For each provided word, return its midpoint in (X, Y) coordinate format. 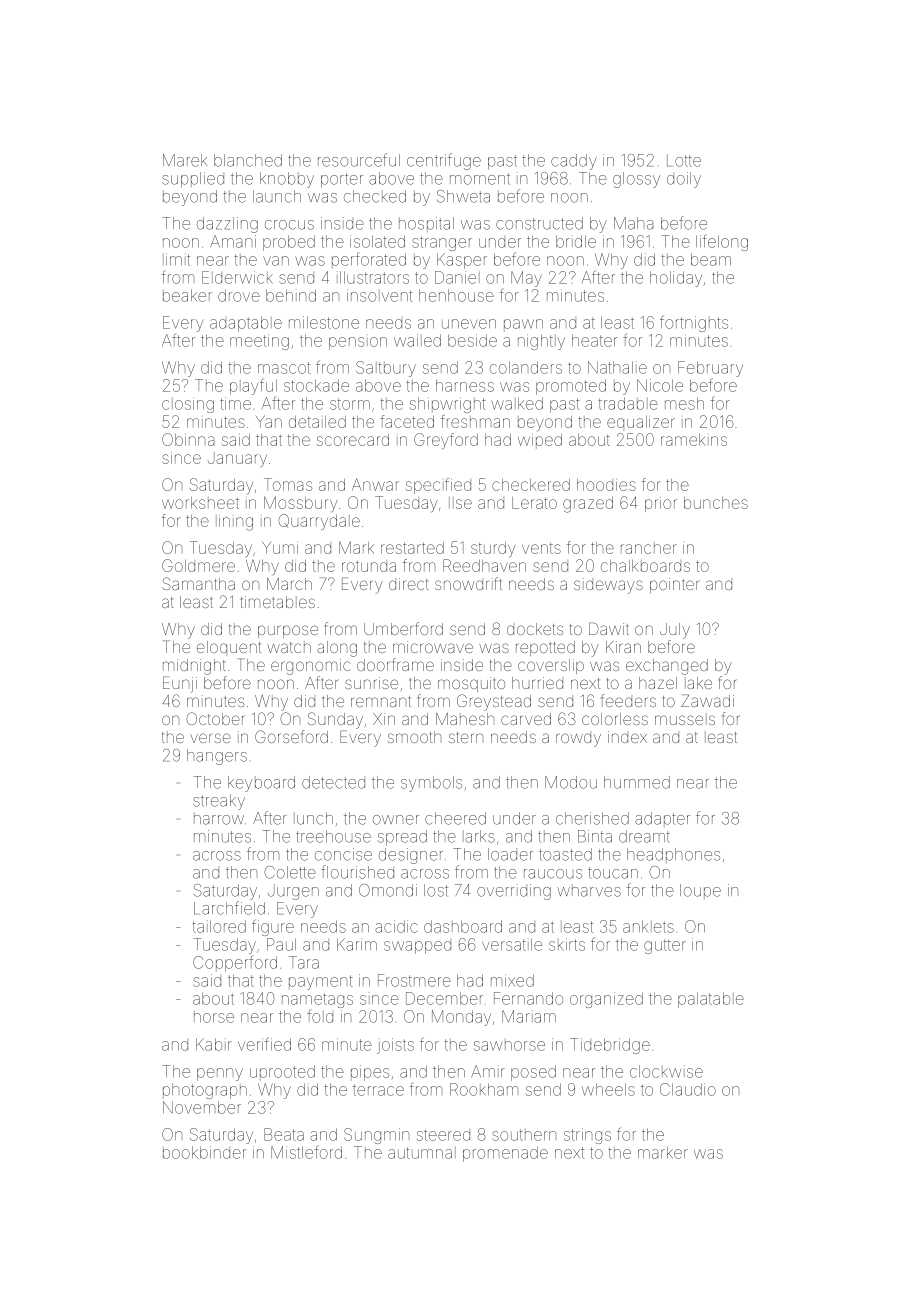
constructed (539, 223)
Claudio (688, 1089)
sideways (608, 586)
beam (711, 259)
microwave (433, 647)
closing (188, 405)
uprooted (282, 1072)
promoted (571, 387)
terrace (378, 1090)
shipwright (448, 405)
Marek (185, 160)
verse (210, 738)
